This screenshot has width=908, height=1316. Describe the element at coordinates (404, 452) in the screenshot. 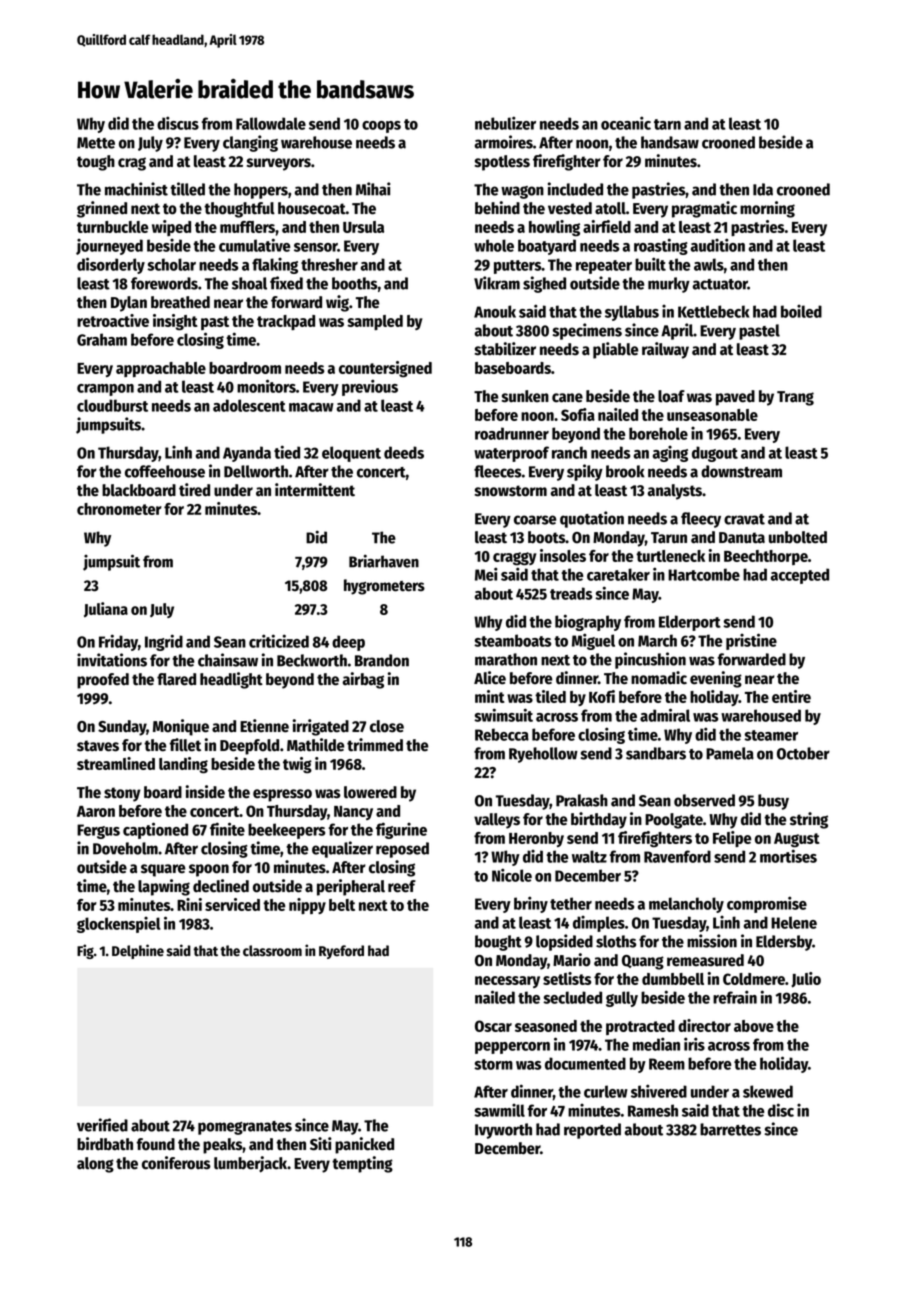

I see `deeds` at that location.
